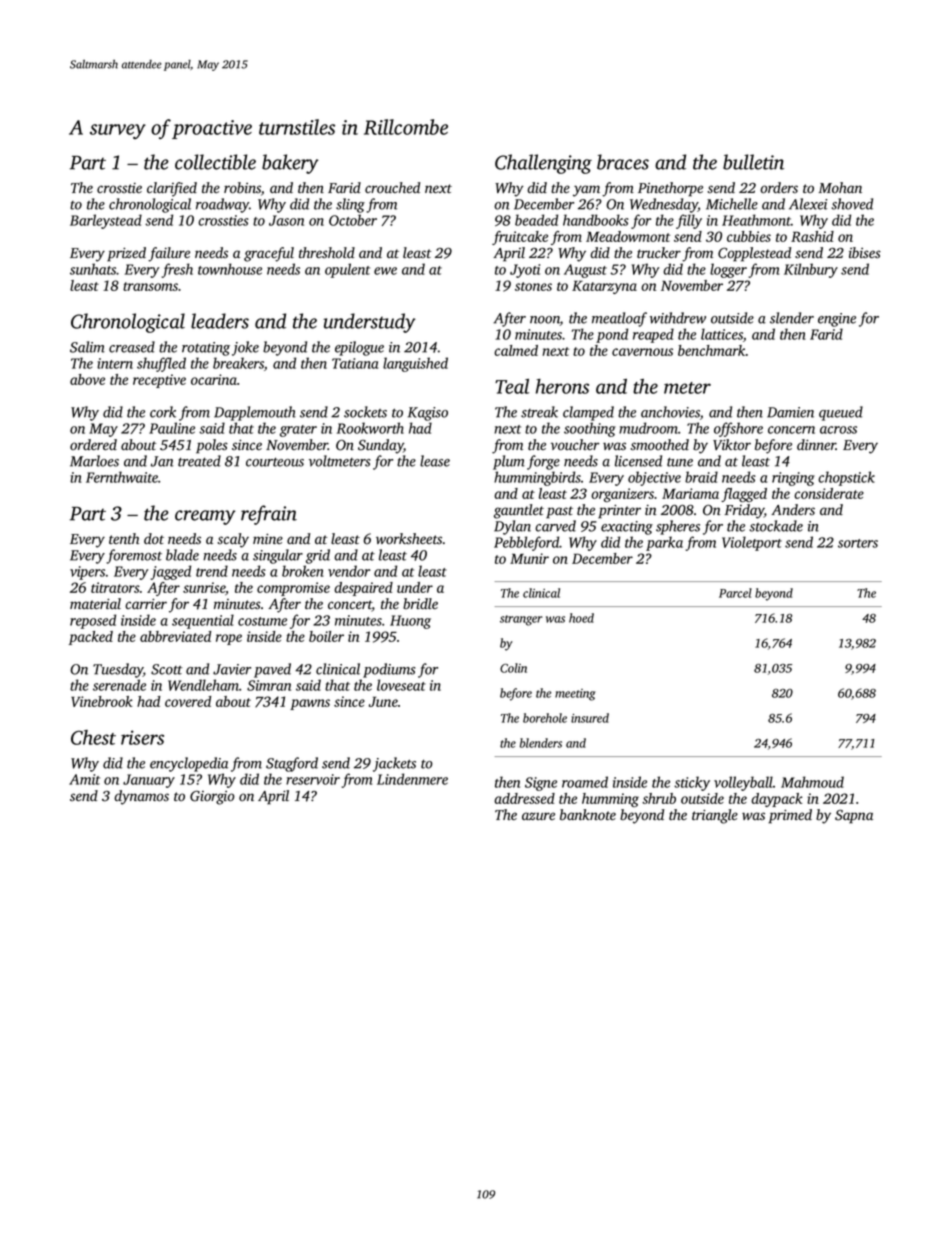 The height and width of the screenshot is (1233, 952). Describe the element at coordinates (536, 220) in the screenshot. I see `beaded` at that location.
